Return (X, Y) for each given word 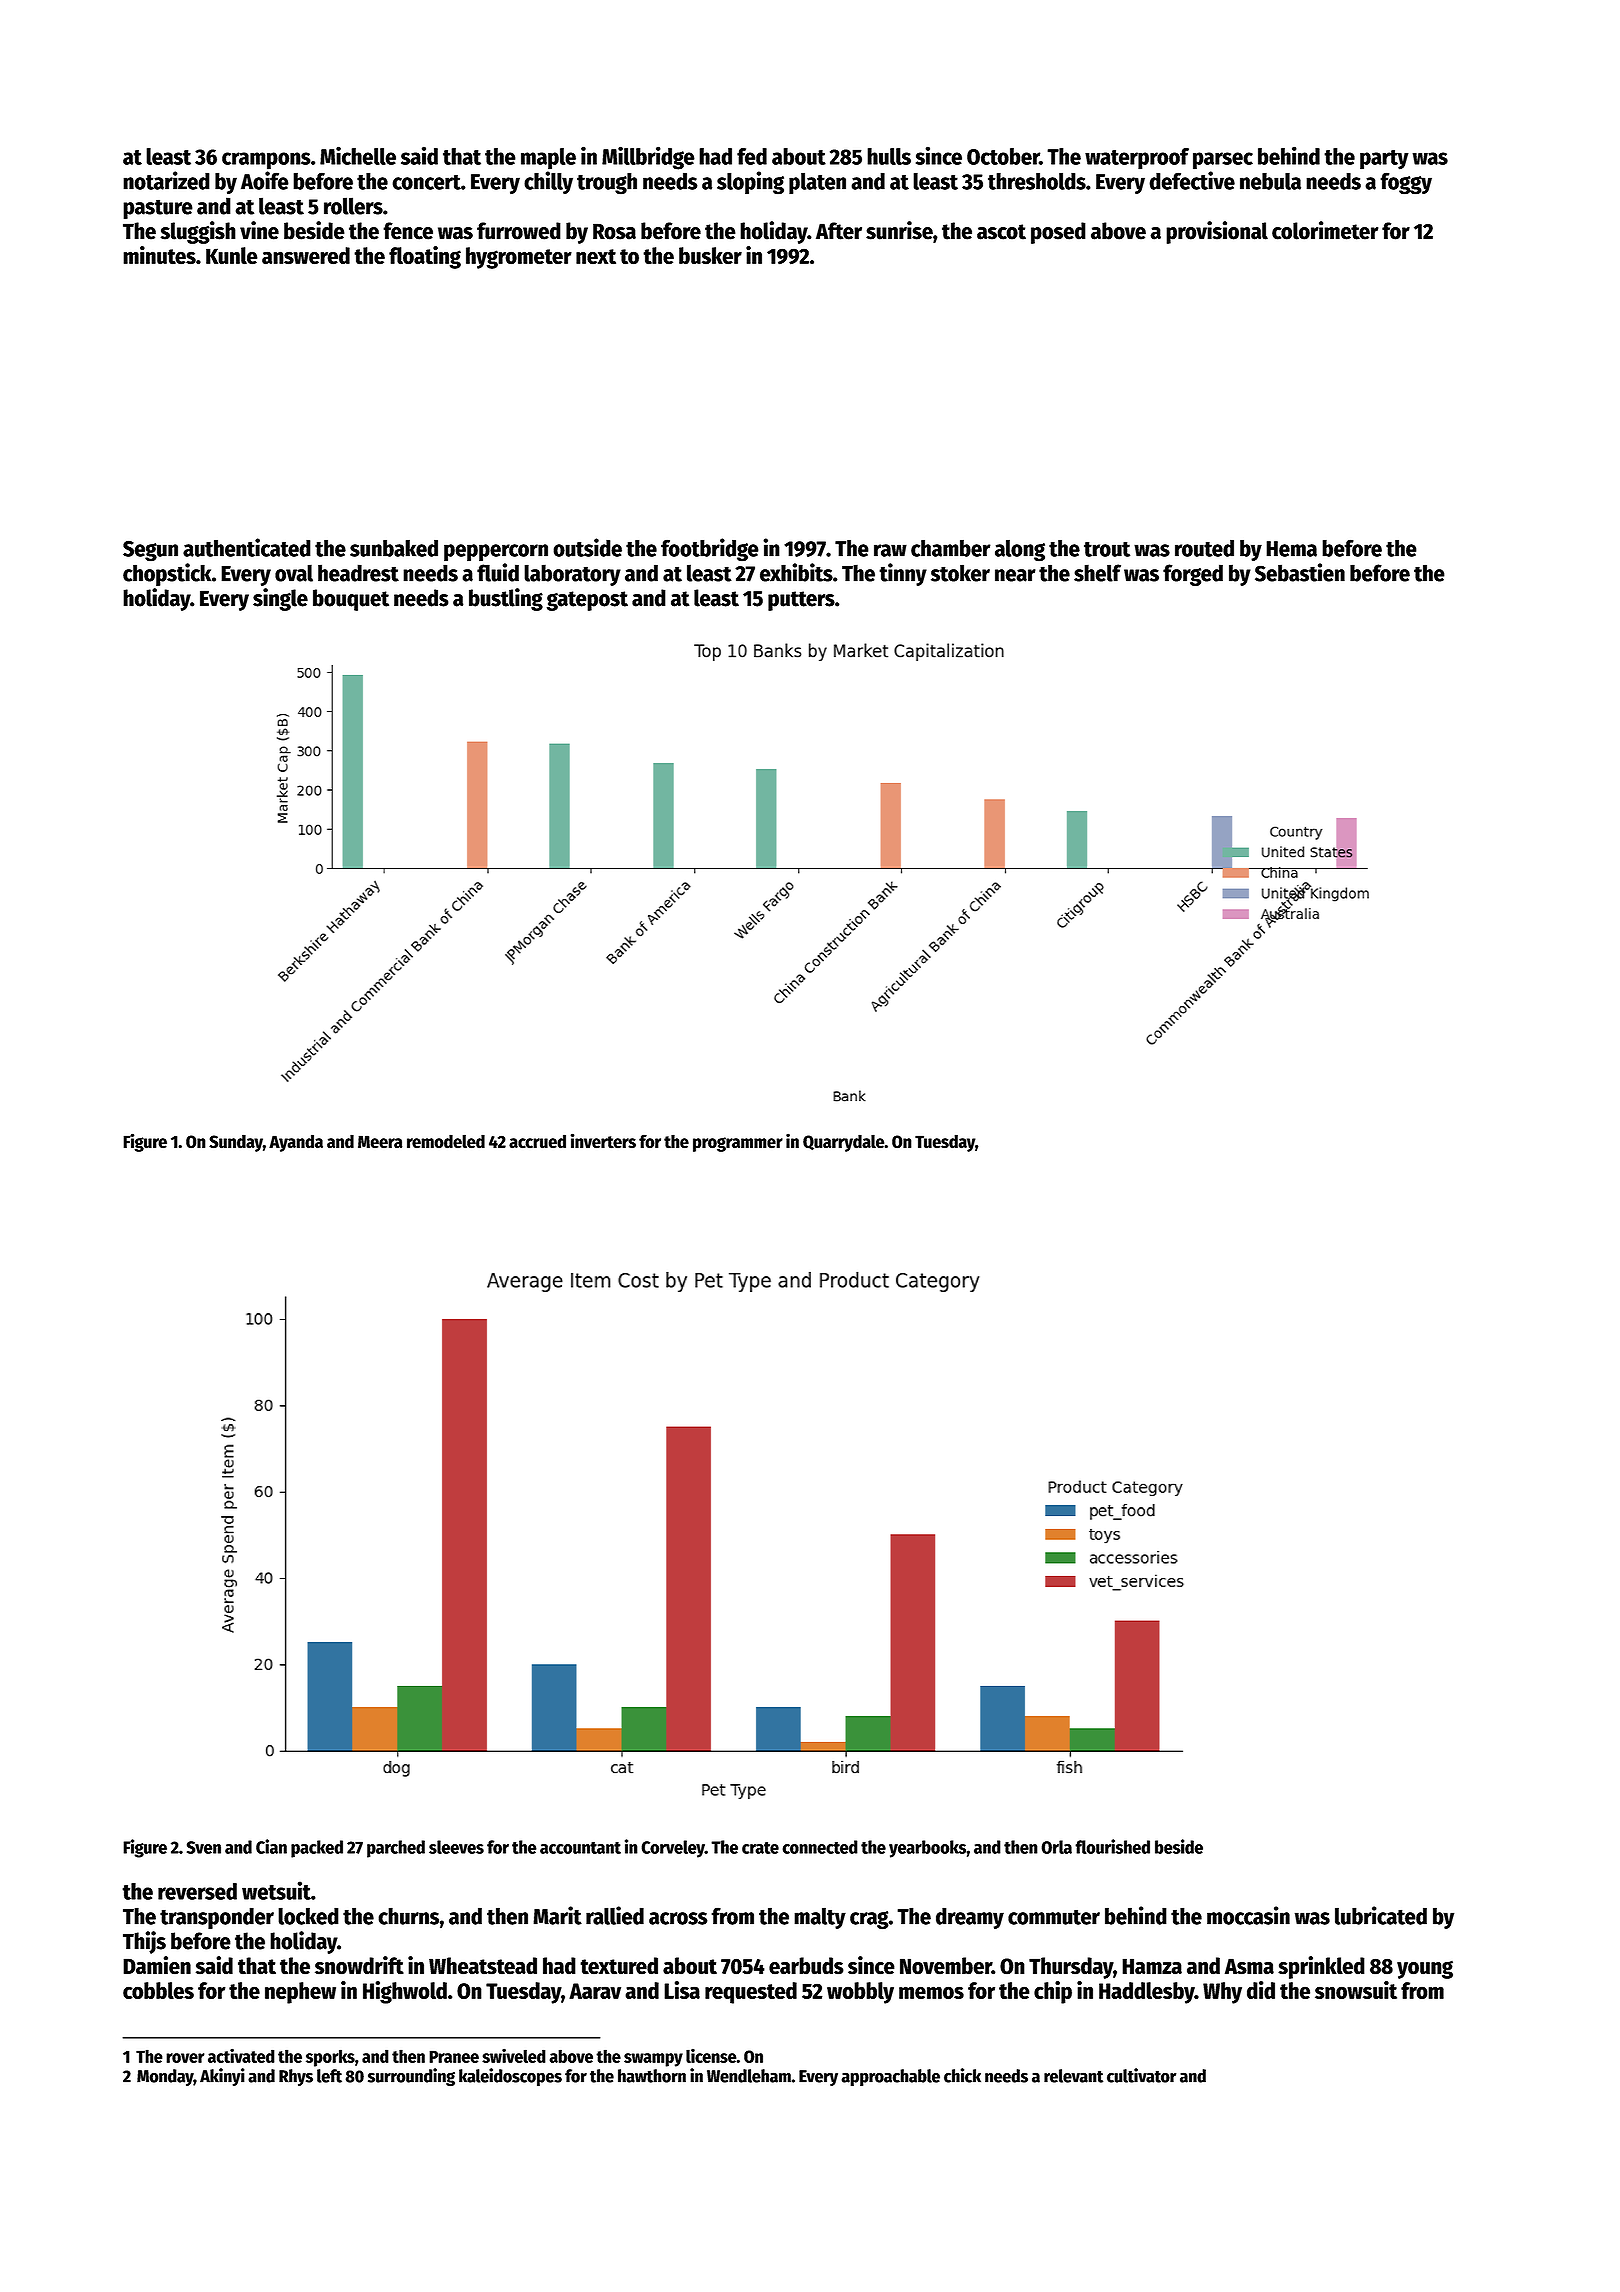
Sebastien (1300, 572)
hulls (889, 156)
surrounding (411, 2077)
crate (760, 1848)
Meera (380, 1141)
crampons (266, 161)
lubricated (1381, 1915)
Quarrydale (843, 1143)
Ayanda (296, 1143)
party (1384, 160)
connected (820, 1847)
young (1425, 1970)
